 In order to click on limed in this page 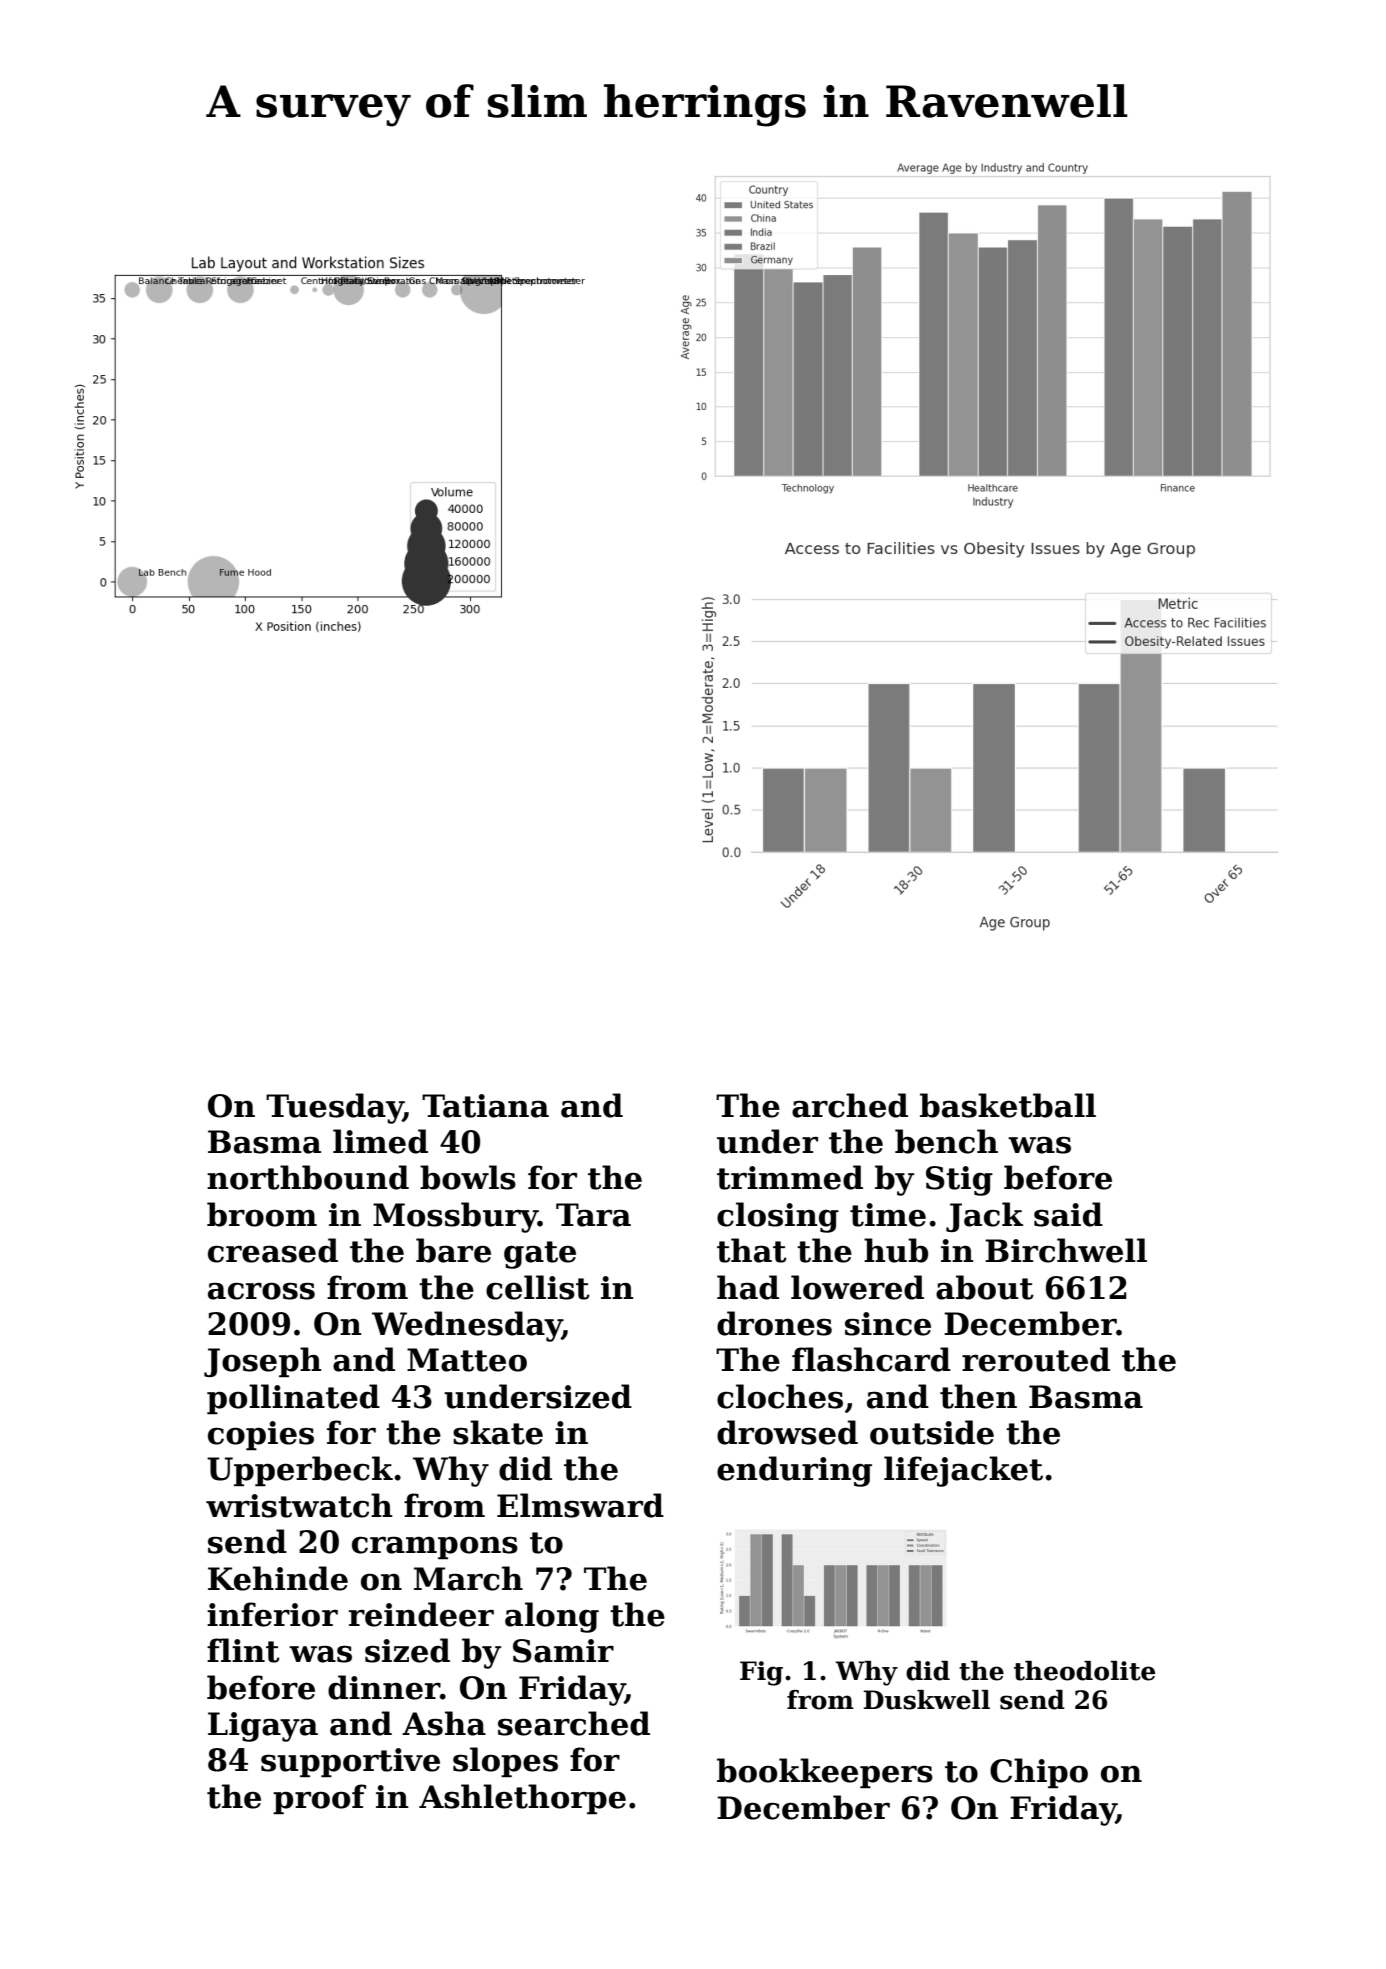, I will do `click(380, 1141)`.
